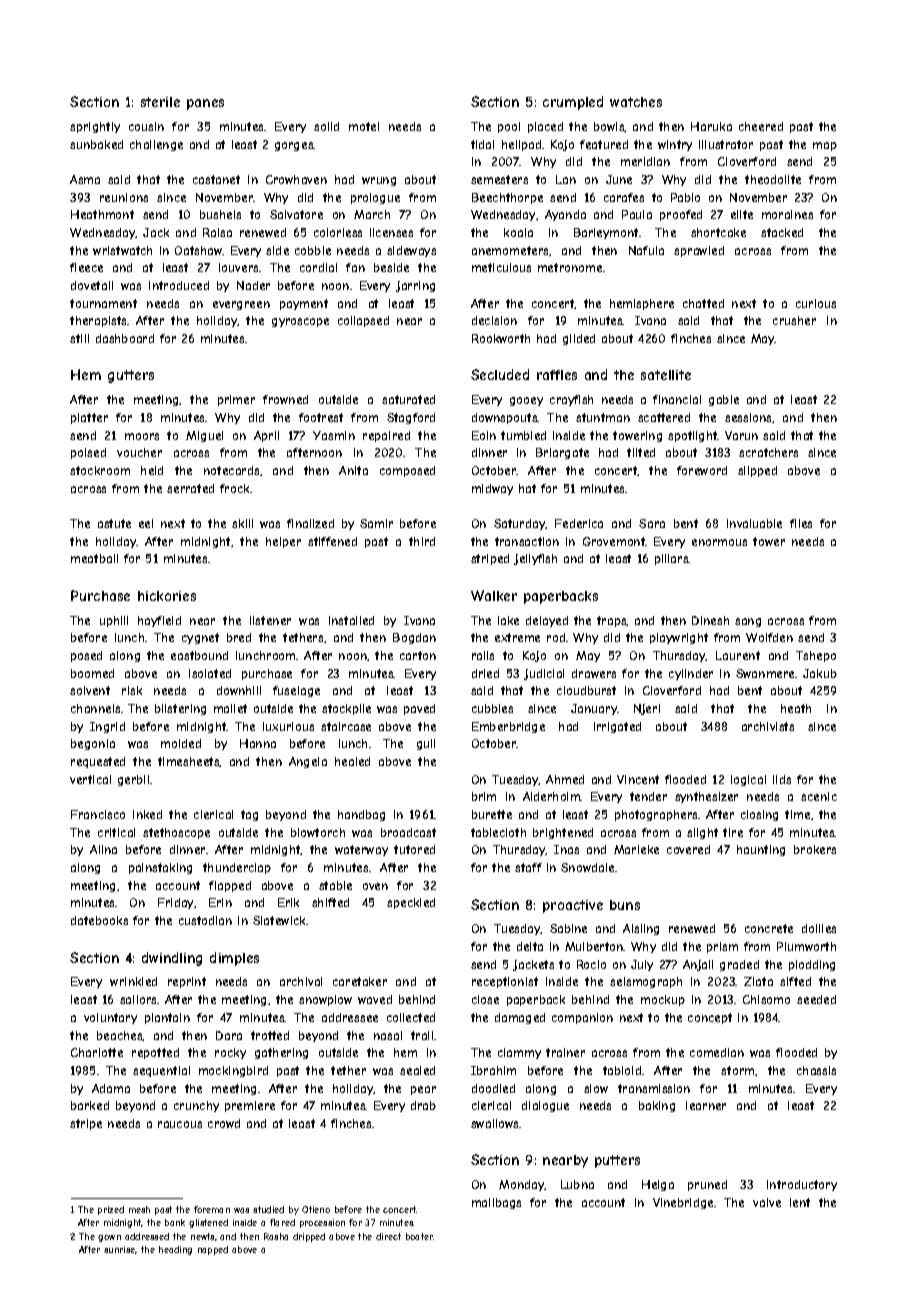  I want to click on cousin, so click(146, 126).
